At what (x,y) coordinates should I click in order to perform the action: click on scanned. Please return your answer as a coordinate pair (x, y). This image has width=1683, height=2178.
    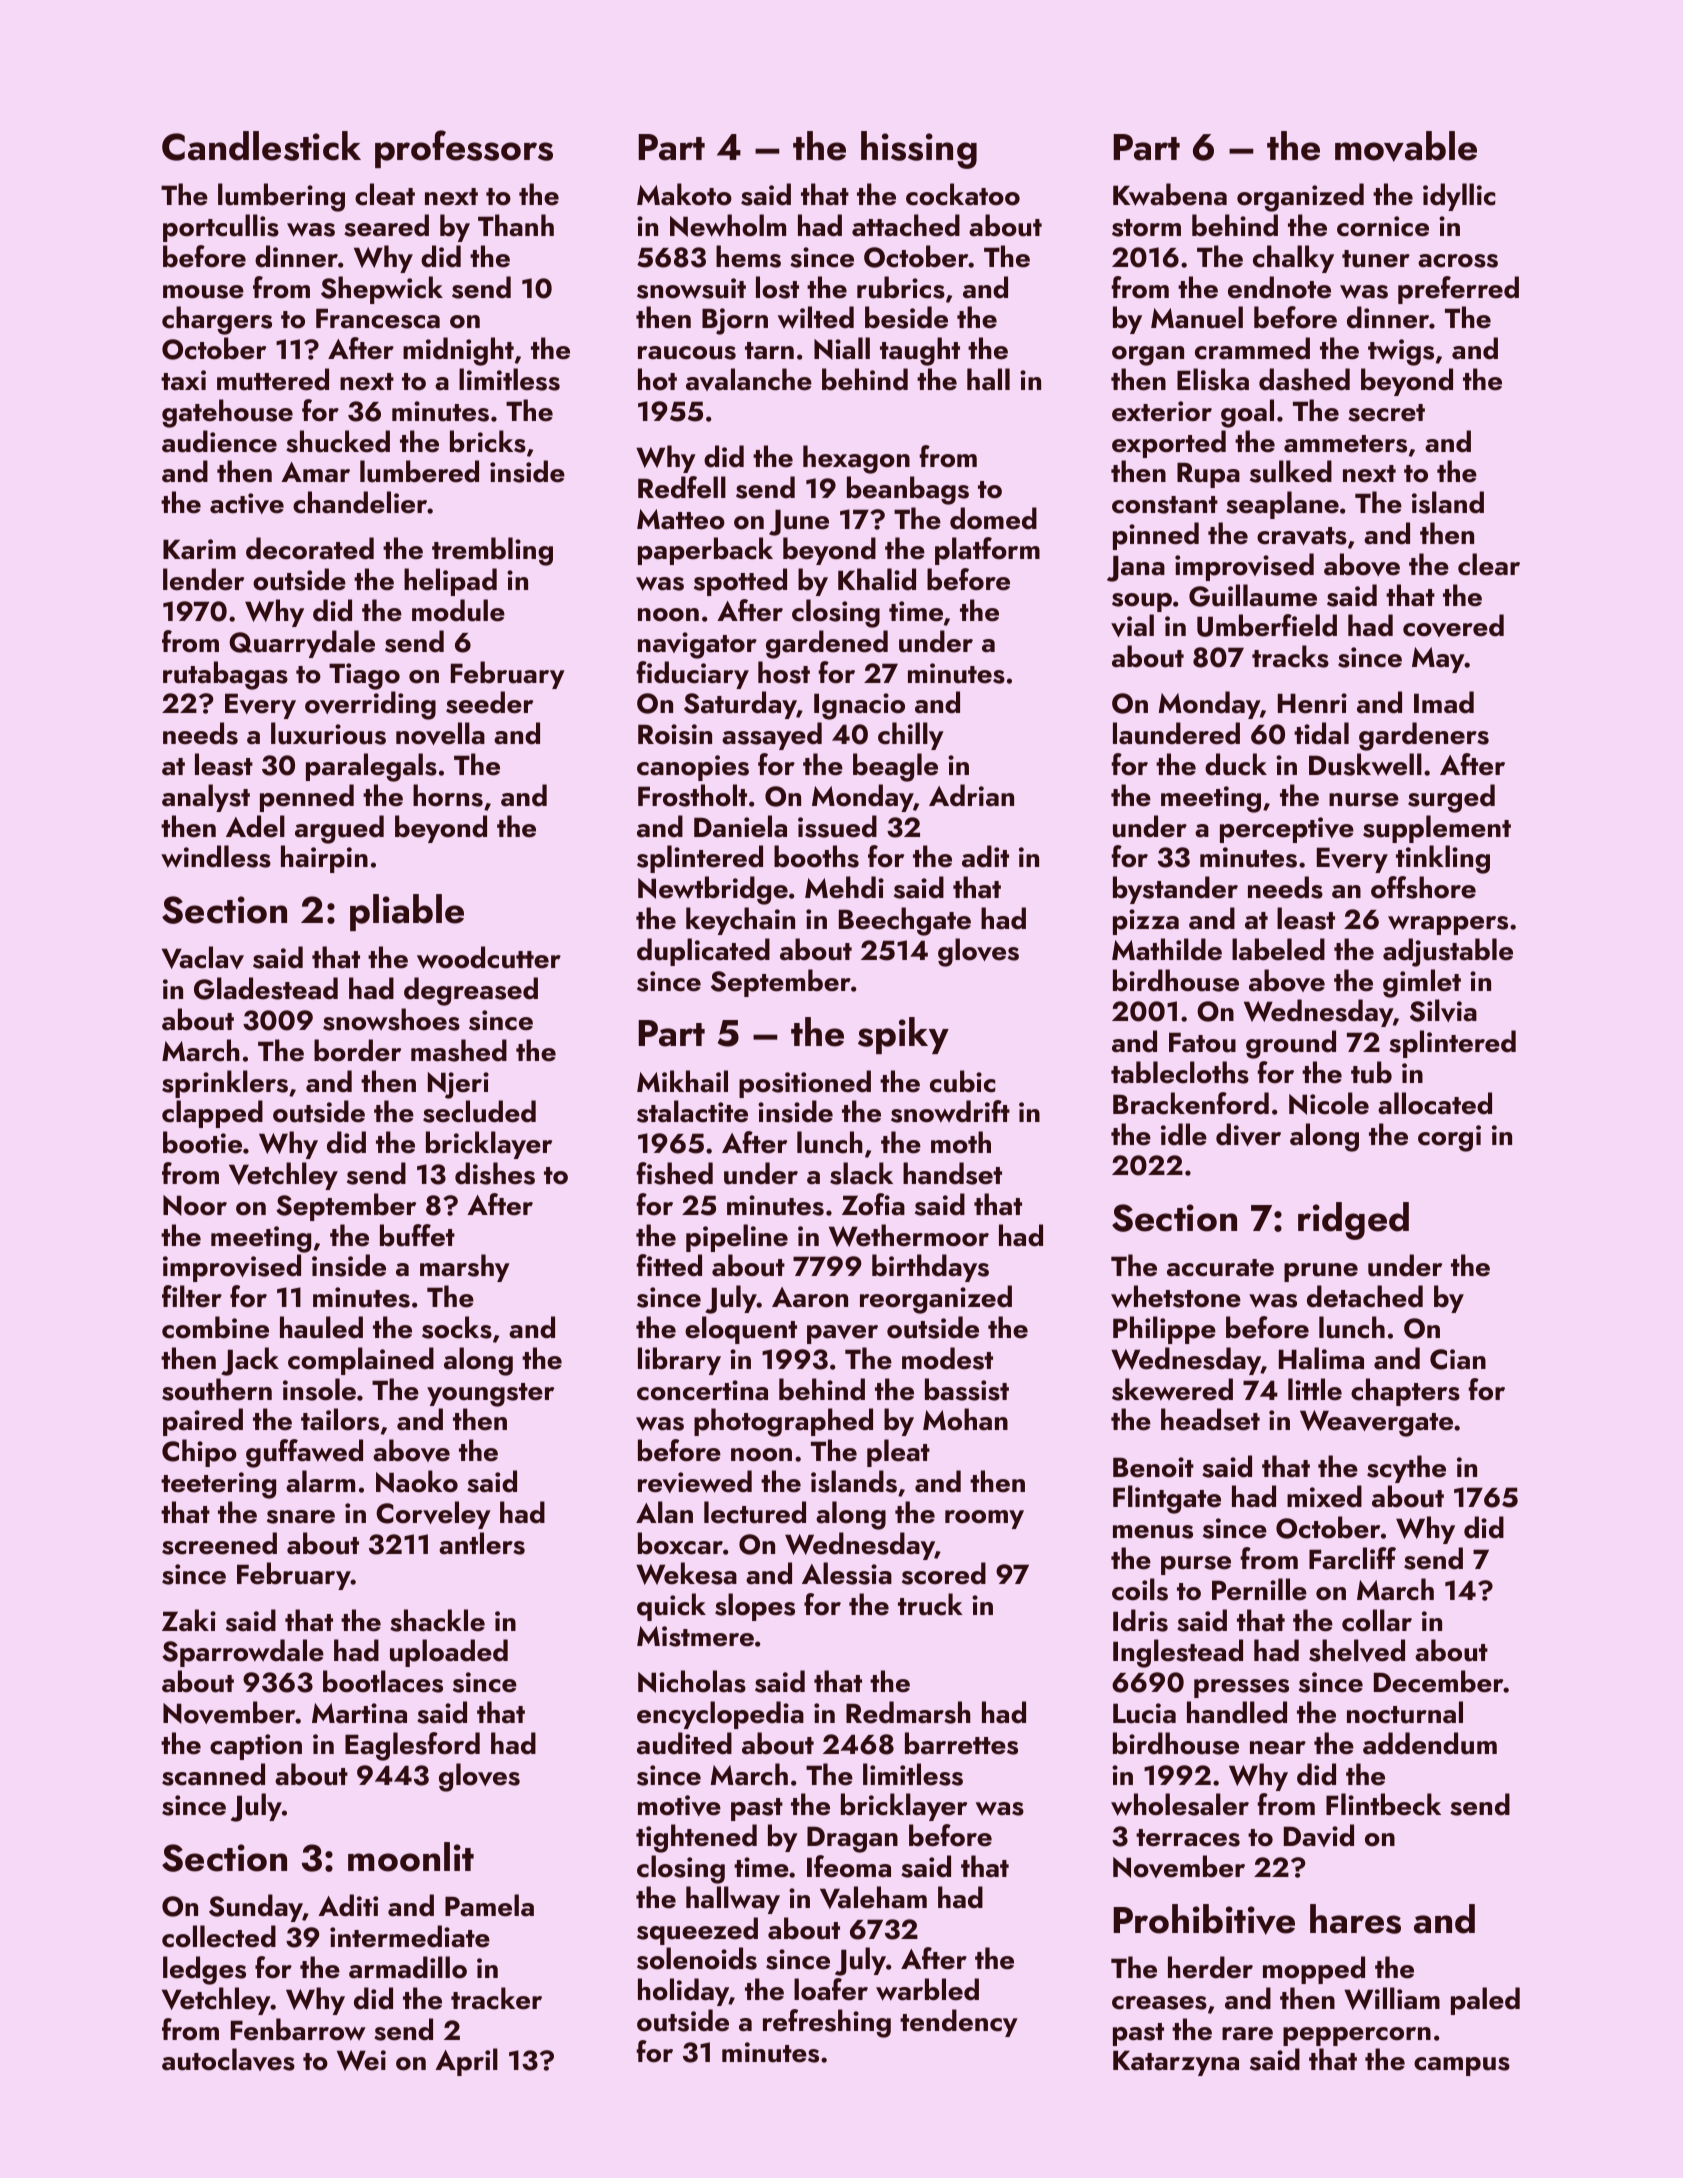
    Looking at the image, I should click on (213, 1774).
